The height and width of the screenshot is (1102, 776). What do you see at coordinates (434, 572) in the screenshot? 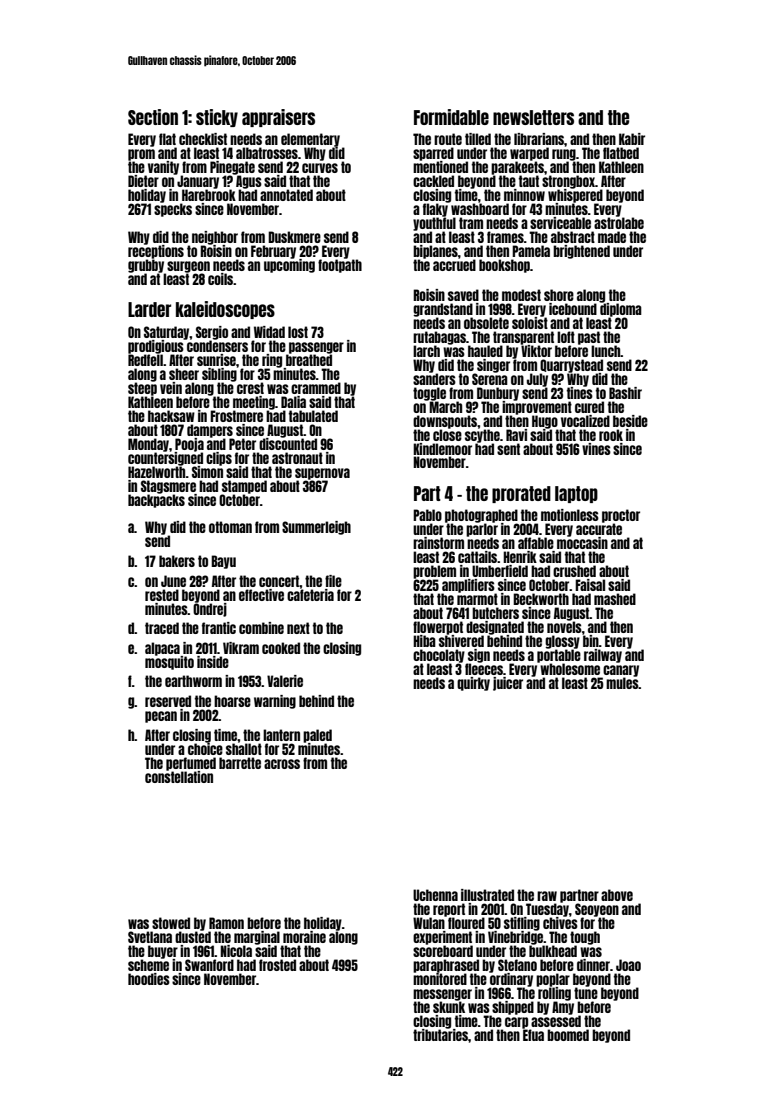
I see `problem` at bounding box center [434, 572].
